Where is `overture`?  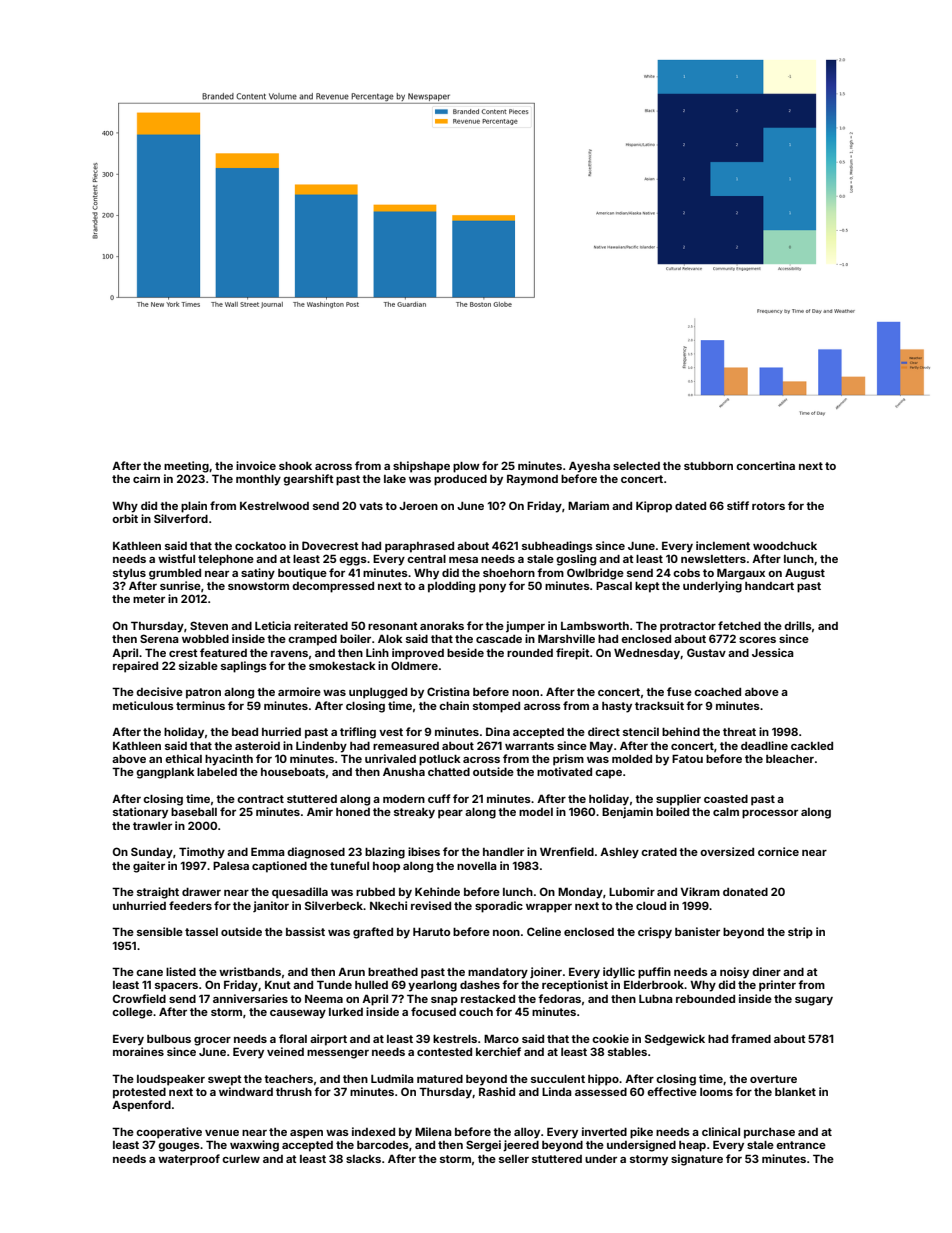
overture is located at coordinates (773, 1079).
